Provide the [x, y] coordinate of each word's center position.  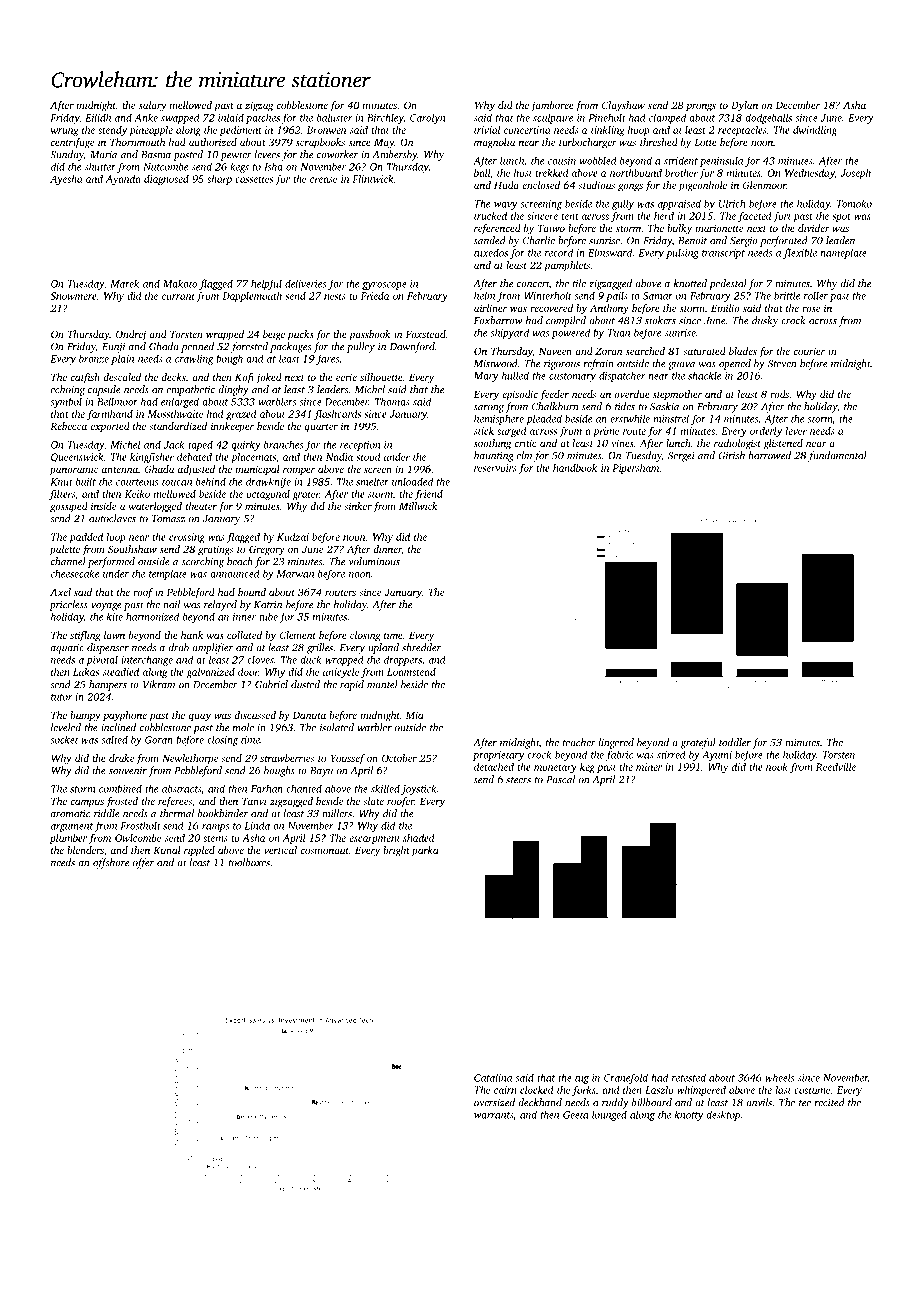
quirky [246, 445]
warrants [493, 1115]
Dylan [744, 106]
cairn [505, 1090]
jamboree [552, 106]
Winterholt [548, 295]
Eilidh [98, 117]
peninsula [721, 161]
